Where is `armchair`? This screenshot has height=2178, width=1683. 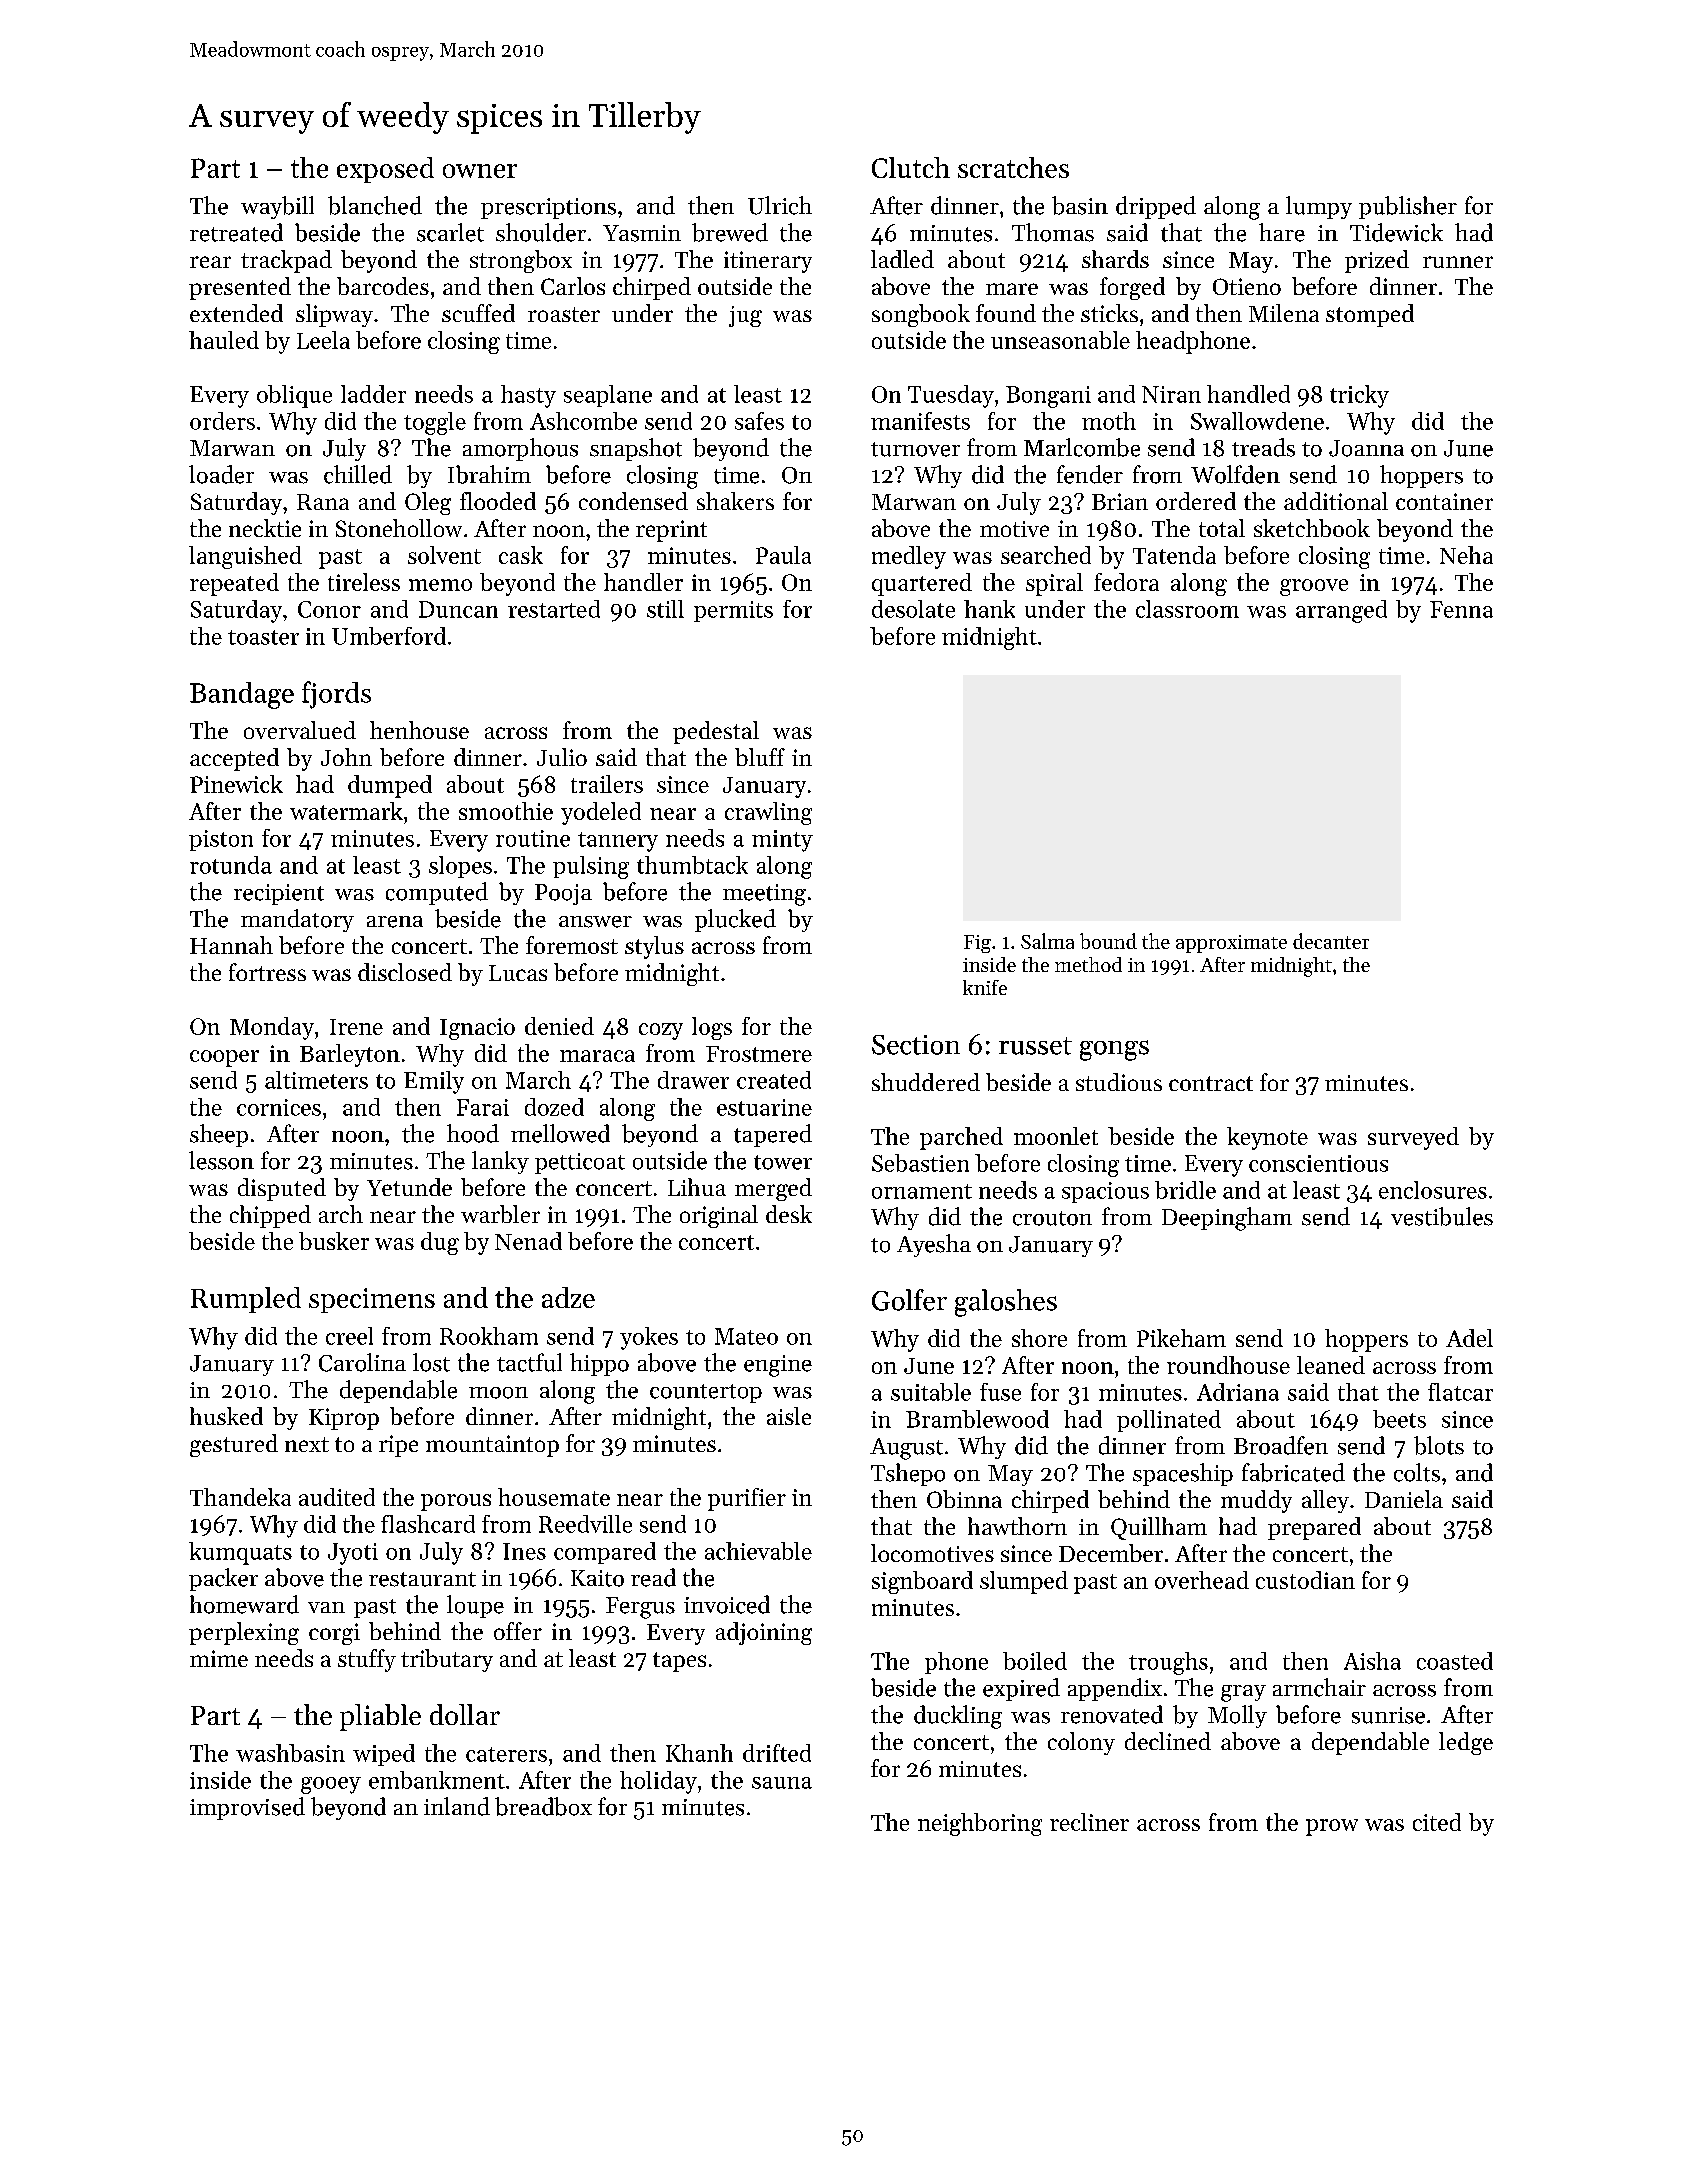
armchair is located at coordinates (1319, 1687).
